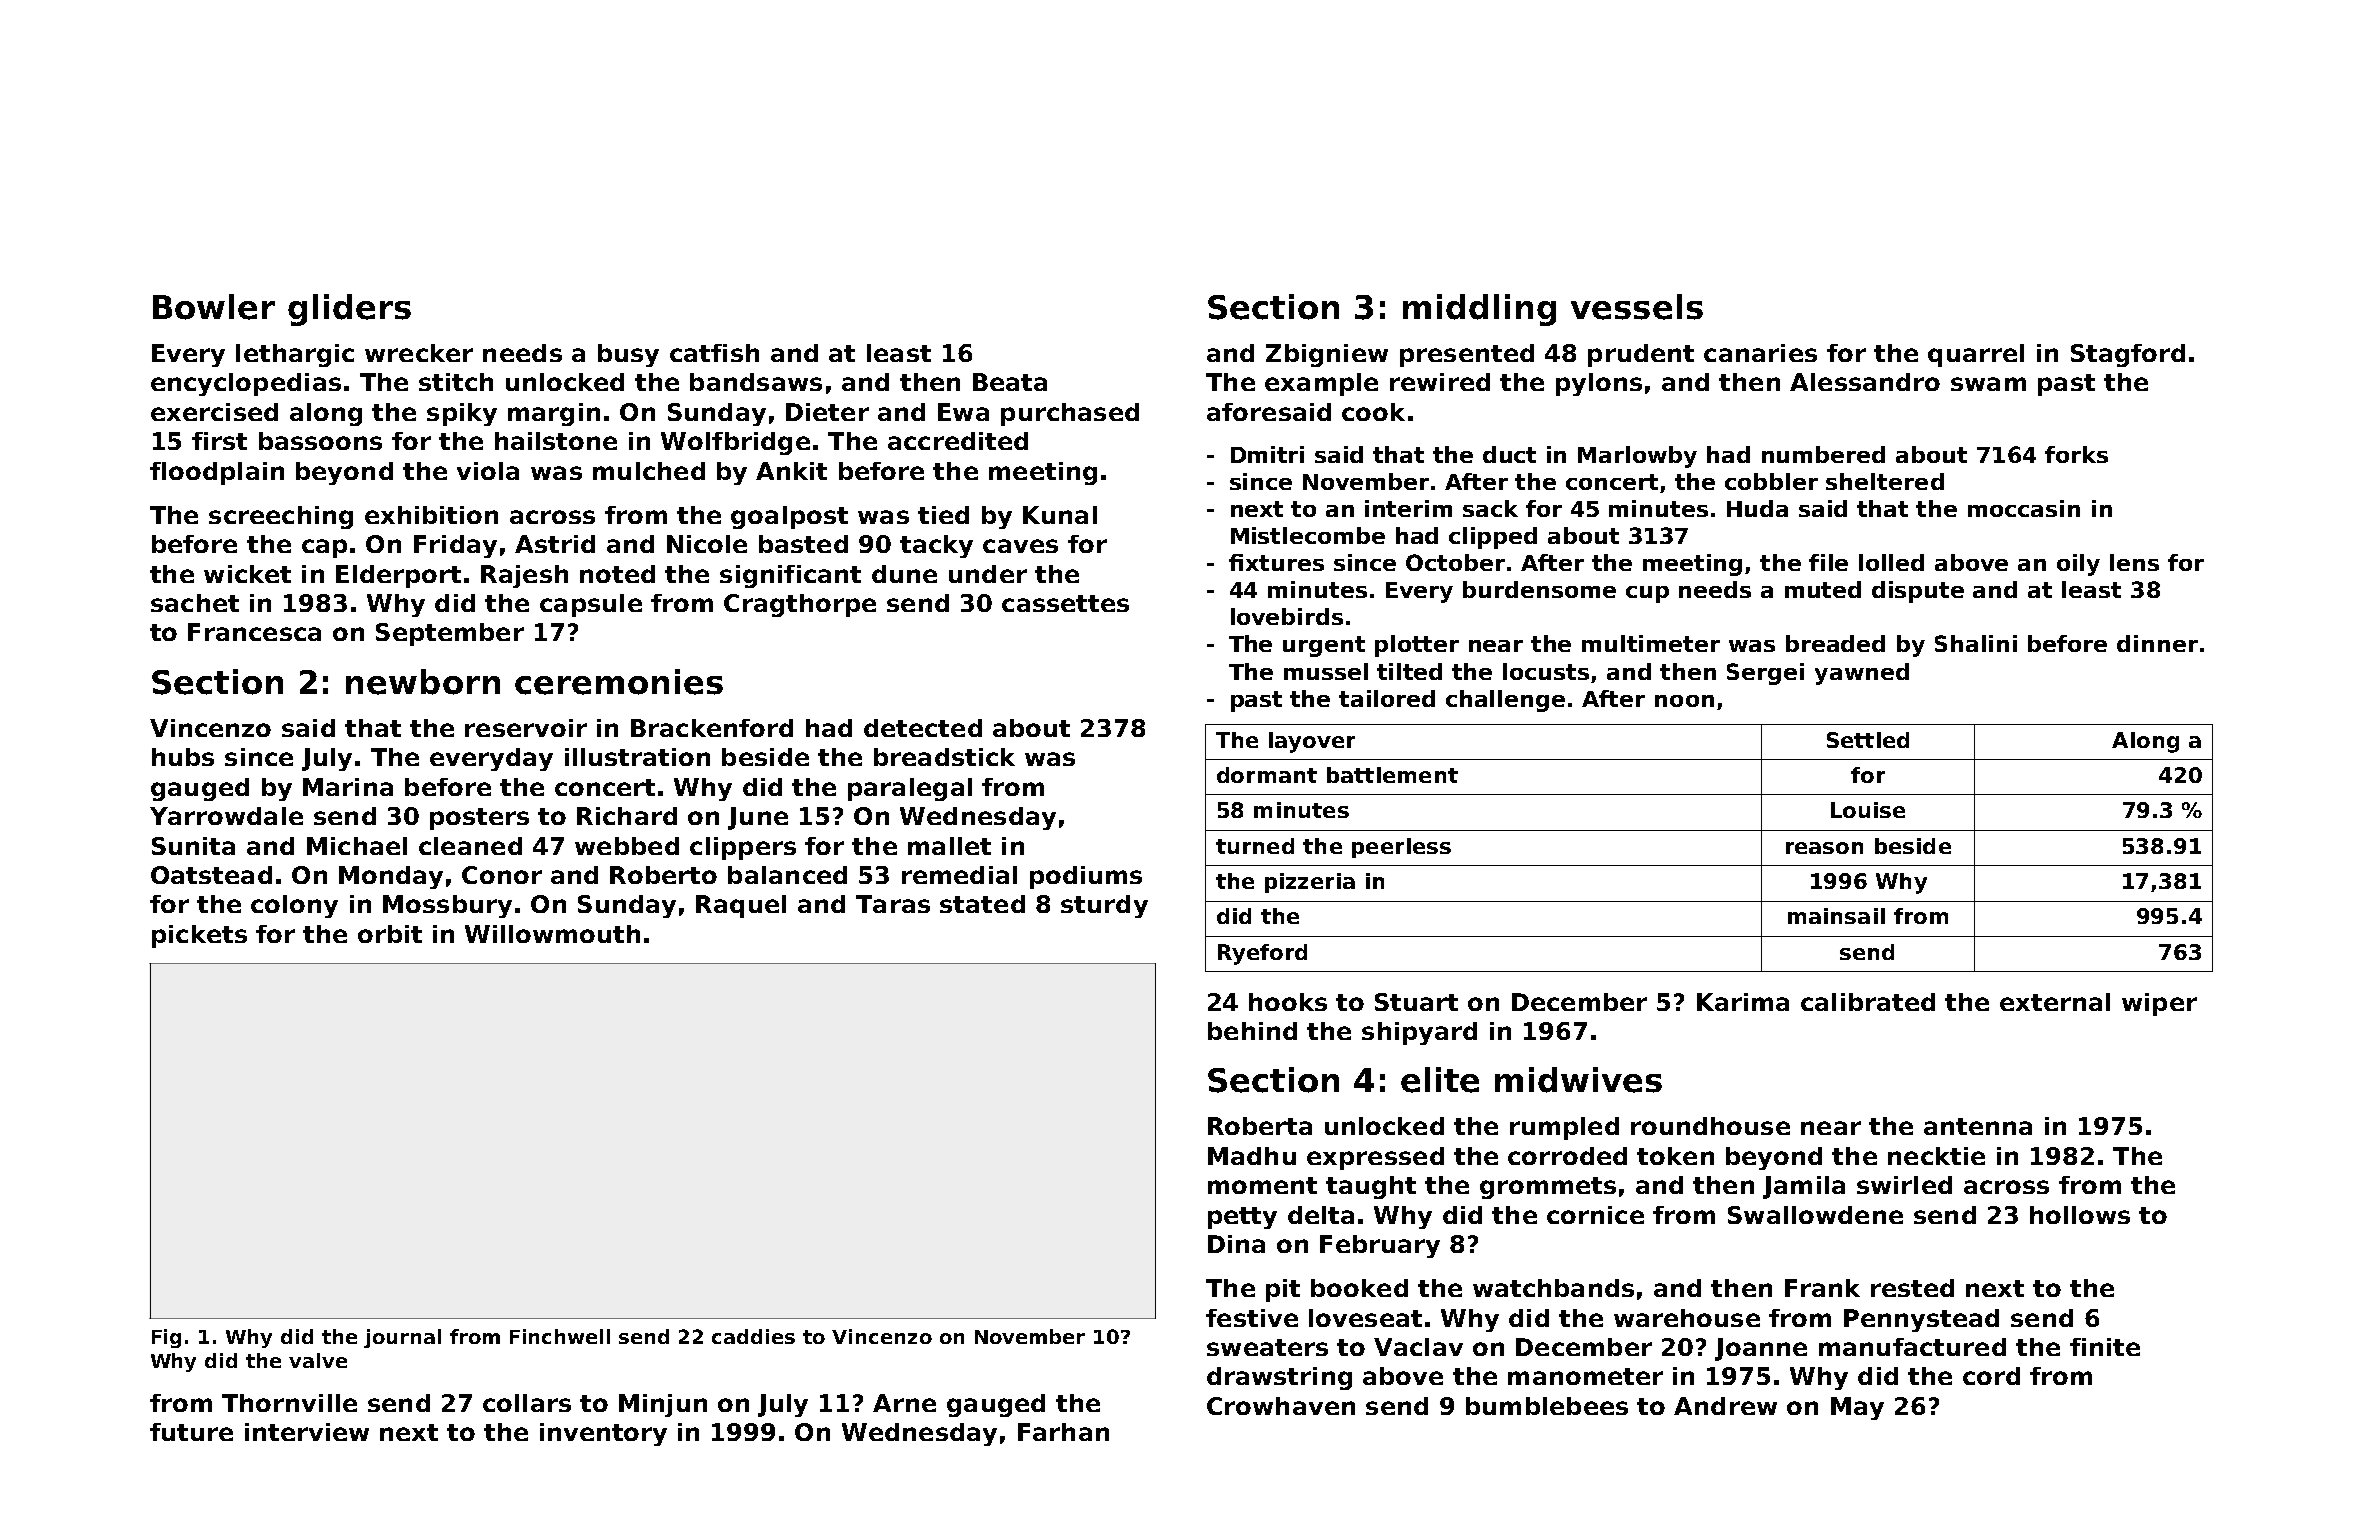  Describe the element at coordinates (2076, 454) in the page. I see `forks` at that location.
